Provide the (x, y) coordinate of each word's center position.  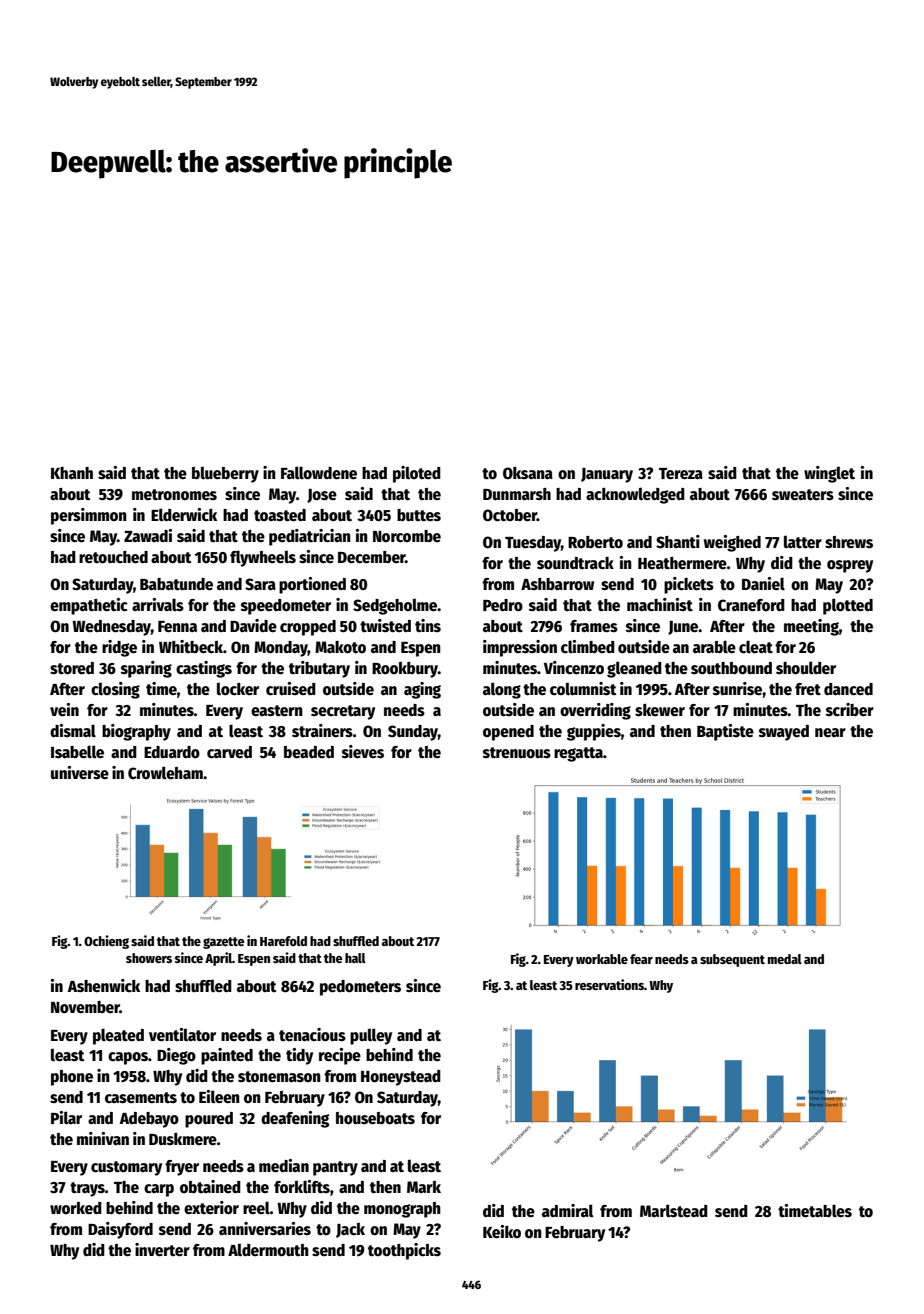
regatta (578, 754)
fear (641, 959)
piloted (417, 474)
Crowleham (165, 772)
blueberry (225, 474)
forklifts (302, 1186)
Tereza (681, 474)
